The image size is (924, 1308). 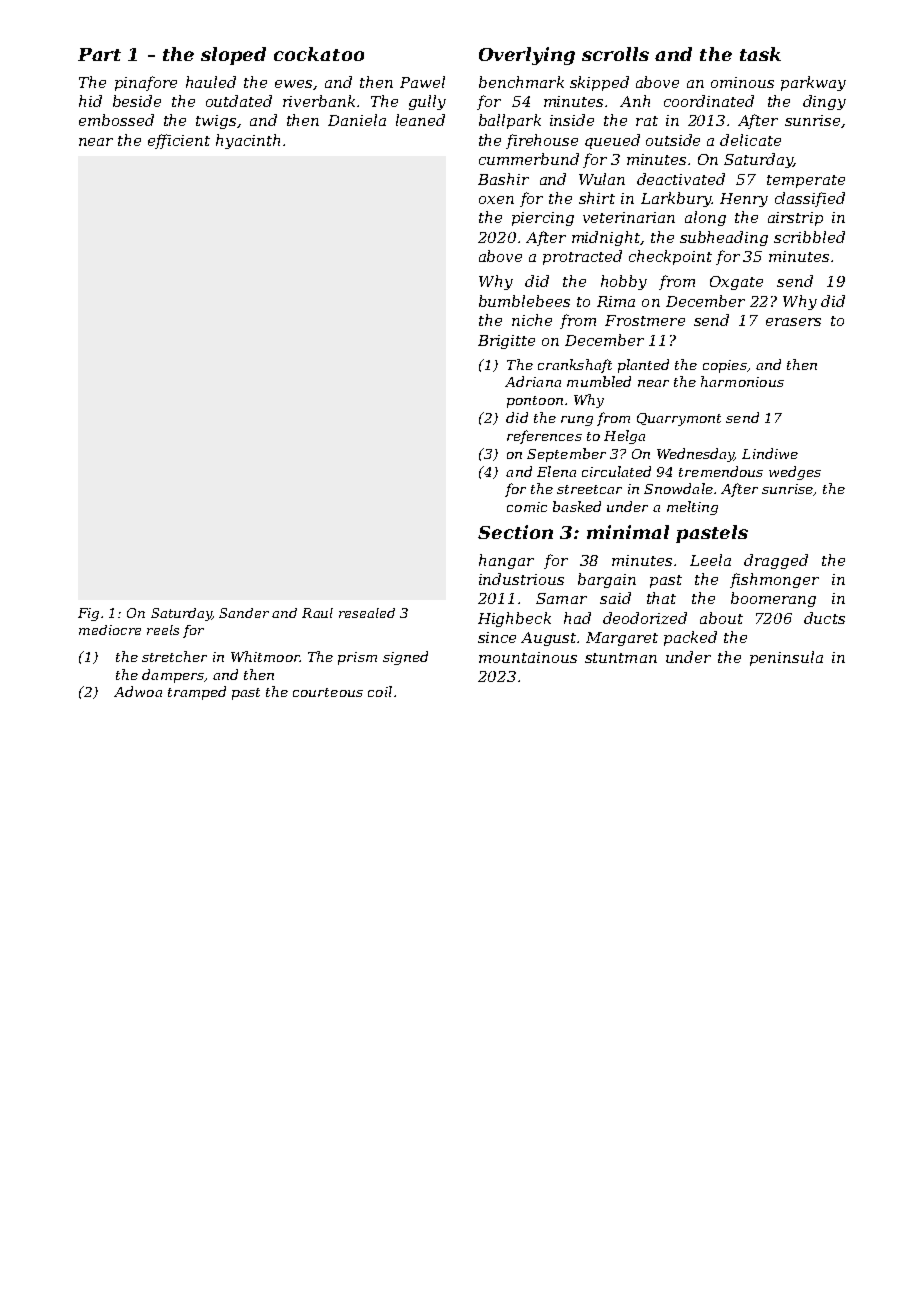 What do you see at coordinates (248, 141) in the image?
I see `hyacinth` at bounding box center [248, 141].
